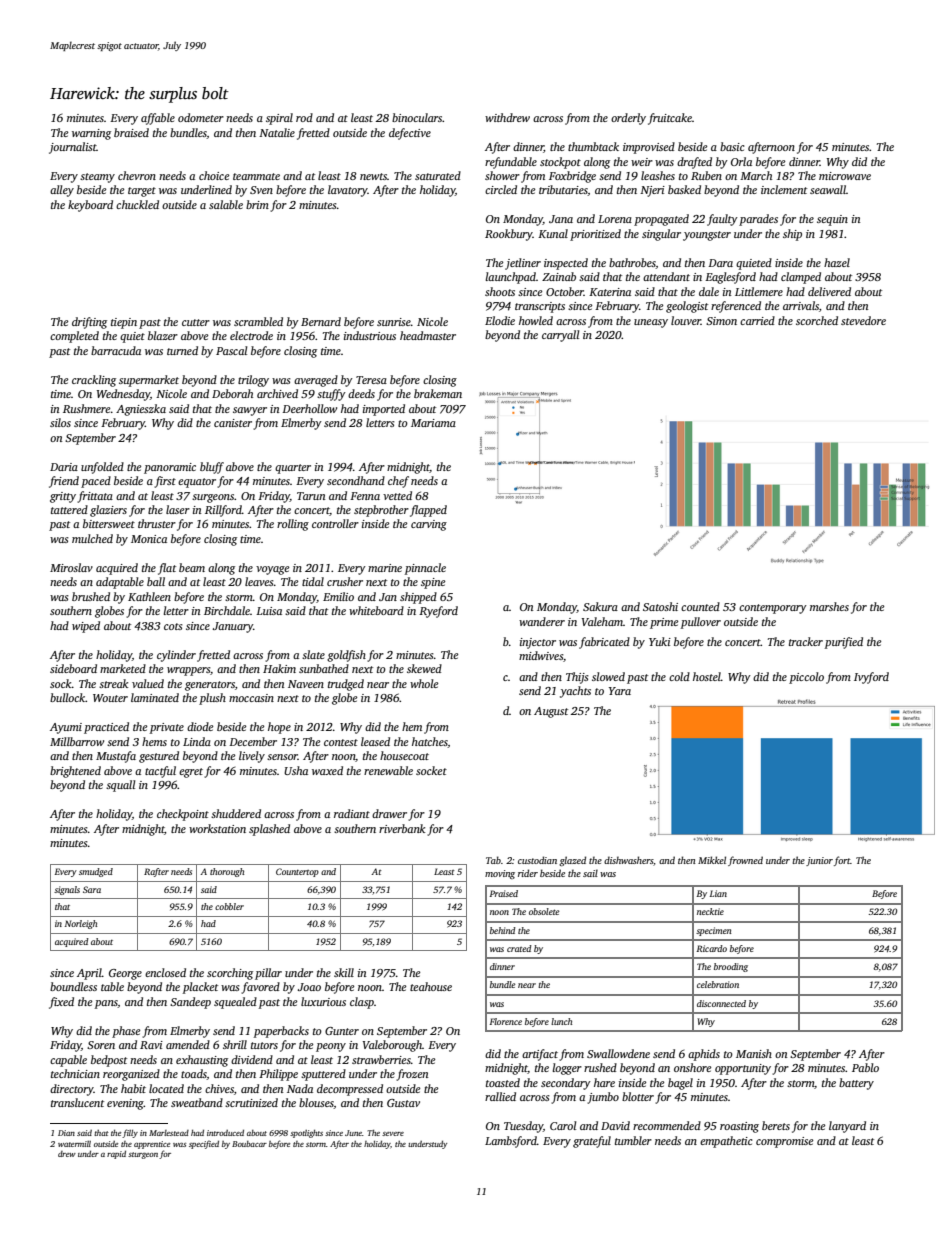  What do you see at coordinates (417, 117) in the page?
I see `binoculars` at bounding box center [417, 117].
